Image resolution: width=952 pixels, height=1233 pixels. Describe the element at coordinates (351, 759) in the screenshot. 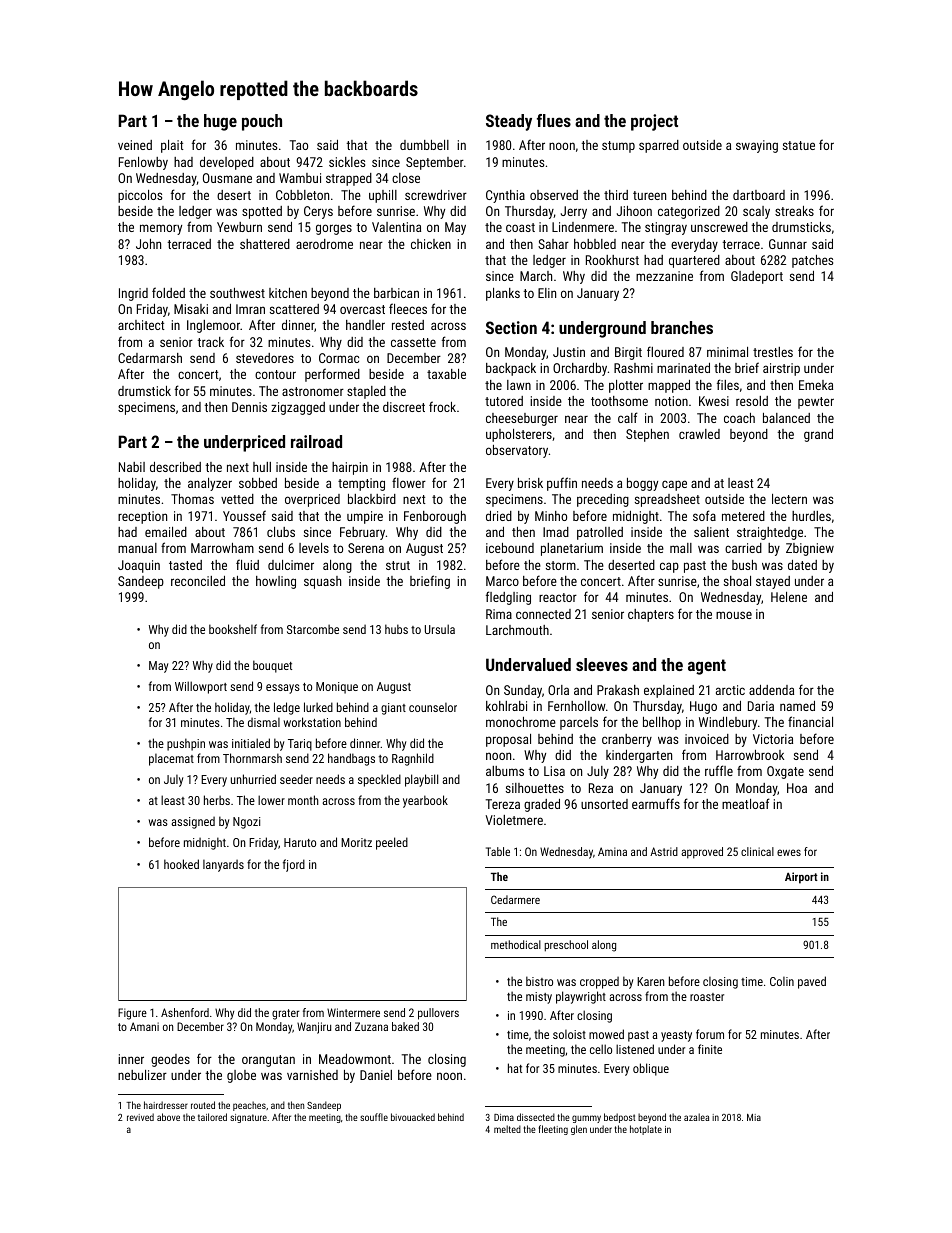

I see `handbags` at that location.
